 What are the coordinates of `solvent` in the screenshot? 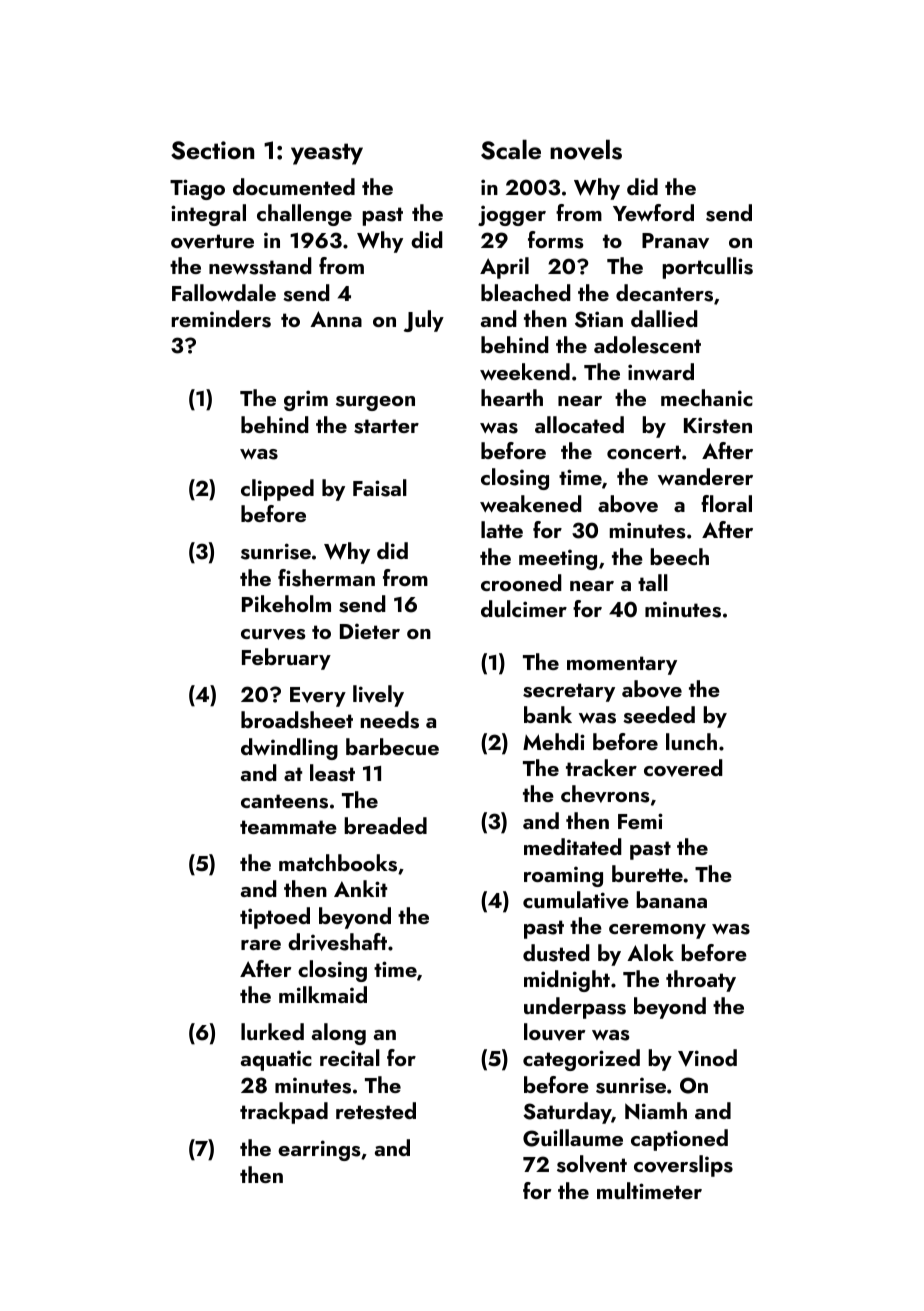 It's located at (592, 1164).
